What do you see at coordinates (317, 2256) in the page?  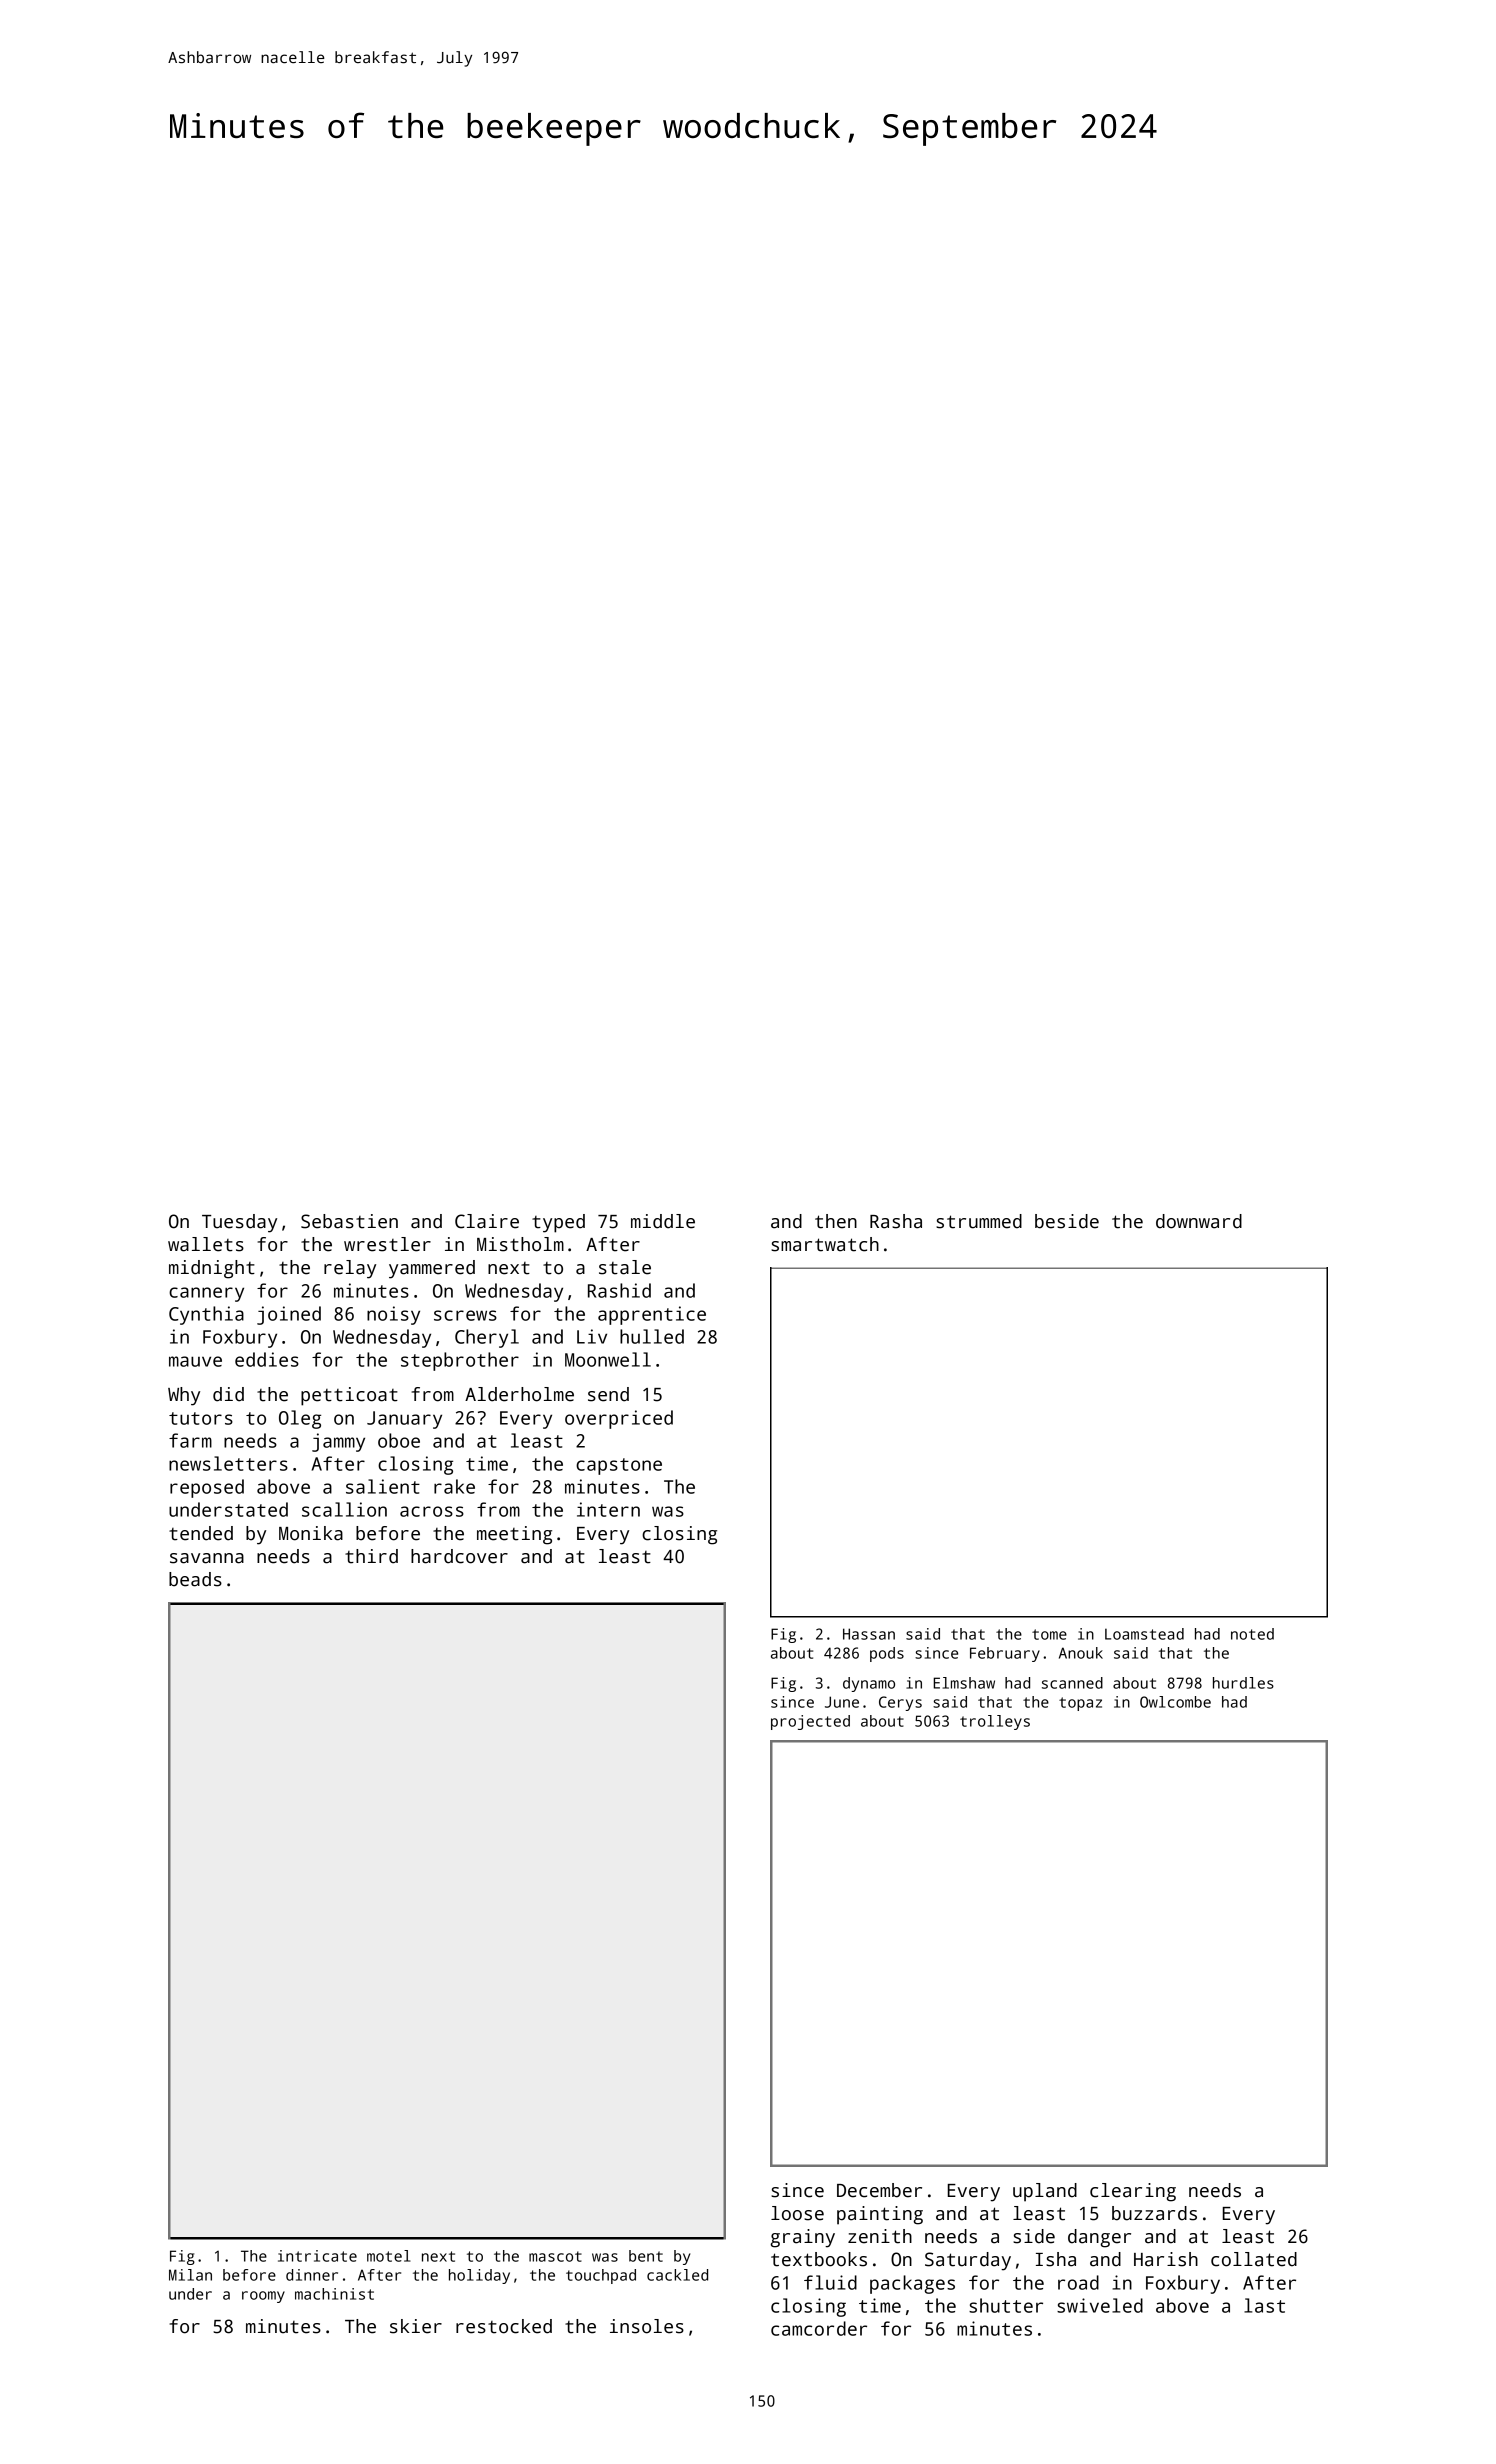 I see `intricate` at bounding box center [317, 2256].
